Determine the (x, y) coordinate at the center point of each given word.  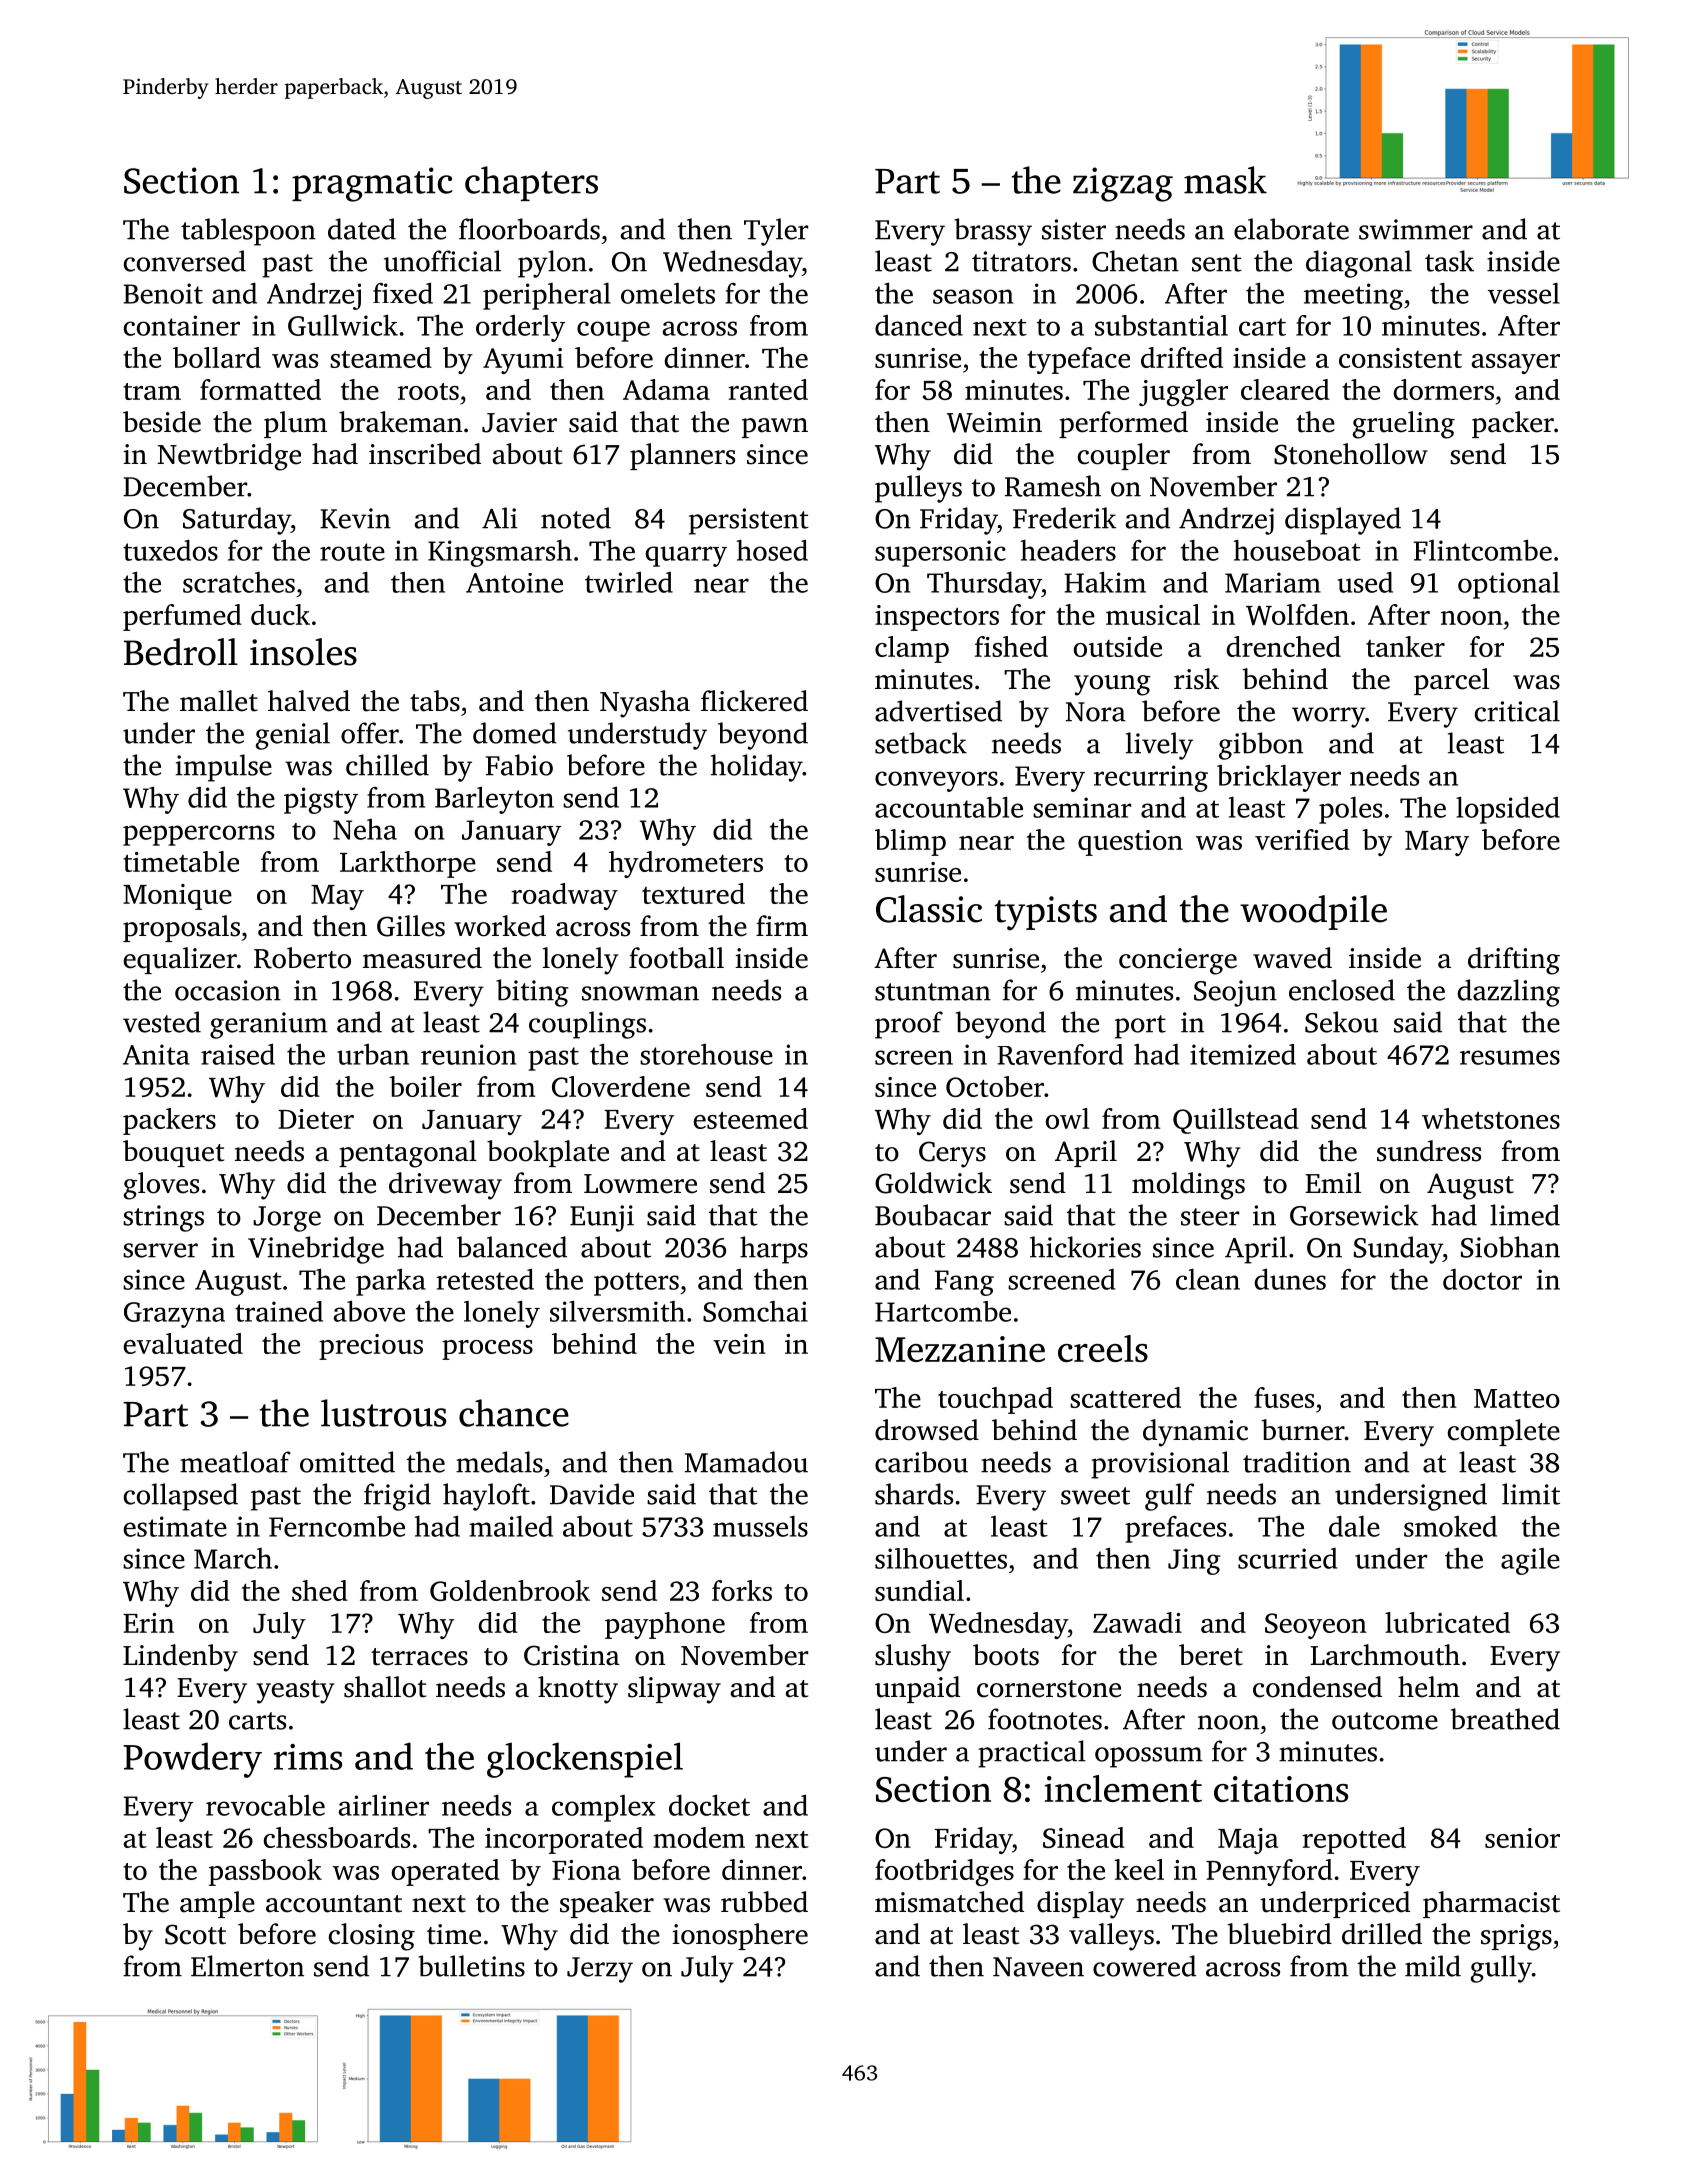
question (1130, 843)
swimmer (1416, 229)
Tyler (776, 232)
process (487, 1350)
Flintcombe (1483, 550)
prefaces (1175, 1529)
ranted (768, 389)
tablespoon (248, 232)
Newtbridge (229, 457)
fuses (1284, 1397)
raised (238, 1054)
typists (1045, 913)
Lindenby (180, 1658)
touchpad (995, 1400)
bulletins (471, 1966)
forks (742, 1590)
